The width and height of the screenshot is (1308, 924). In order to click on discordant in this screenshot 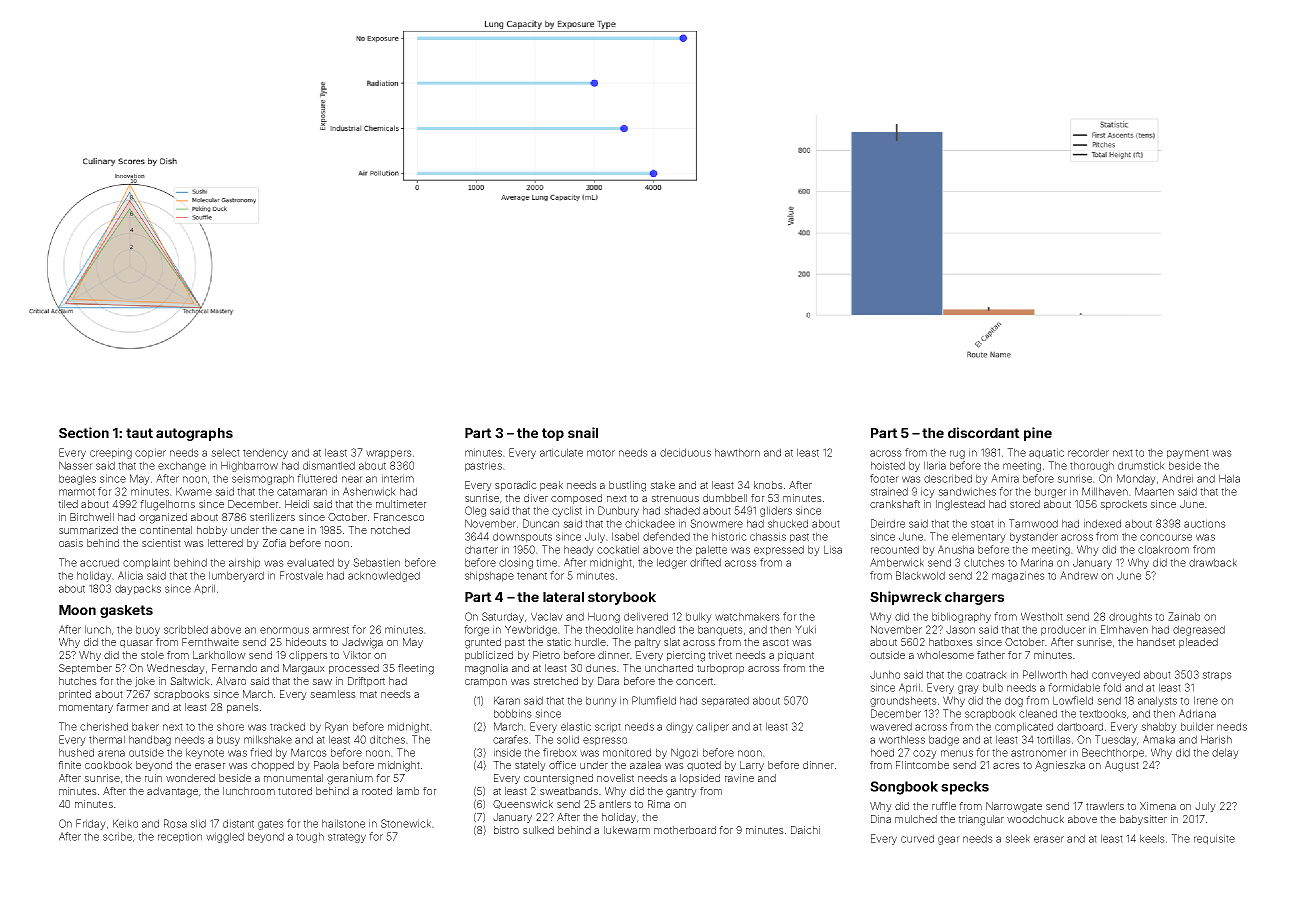, I will do `click(984, 432)`.
